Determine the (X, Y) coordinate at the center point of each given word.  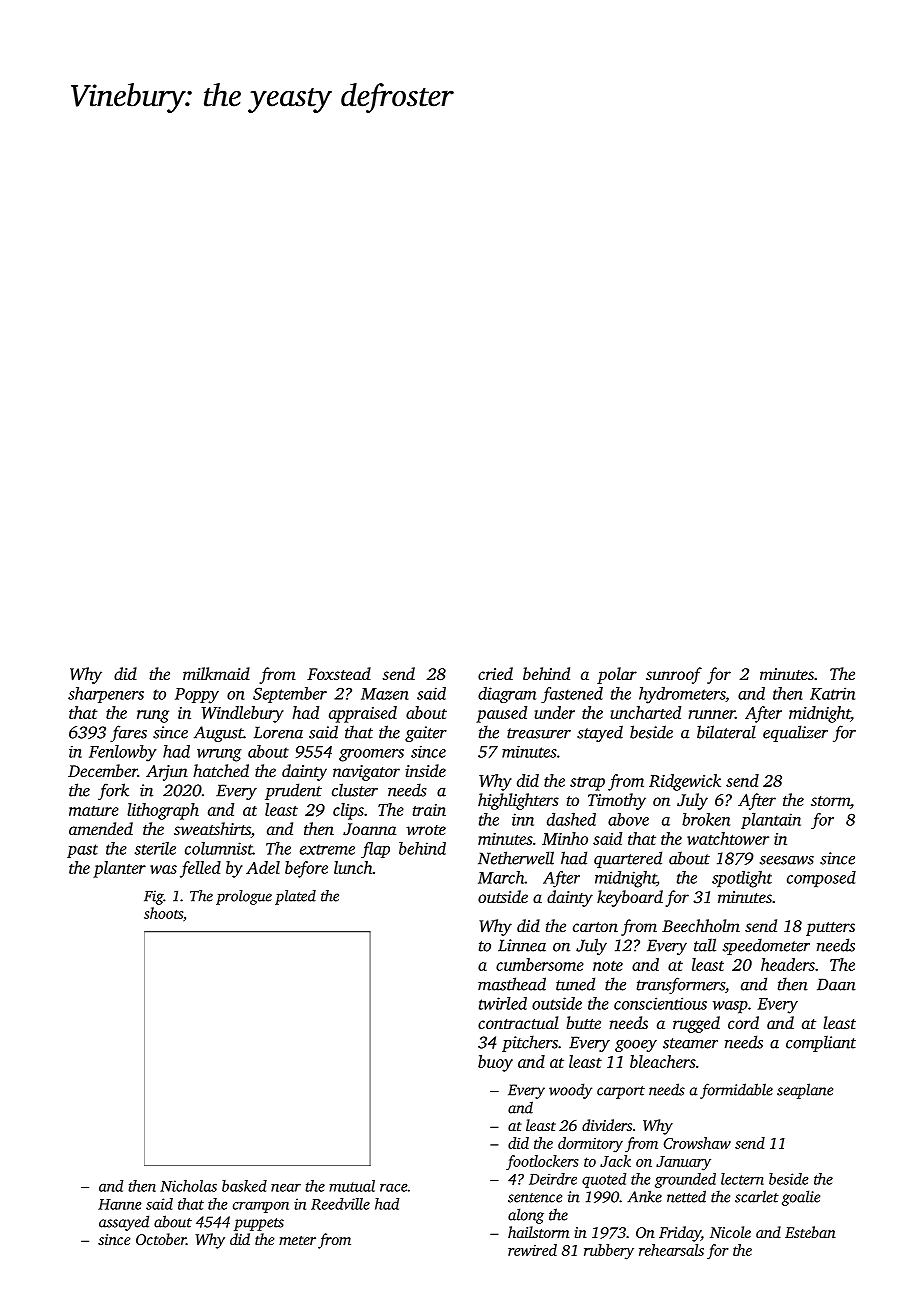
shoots (163, 913)
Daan (836, 984)
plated (295, 897)
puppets (259, 1224)
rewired (532, 1250)
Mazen (385, 694)
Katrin (832, 693)
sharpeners (106, 695)
